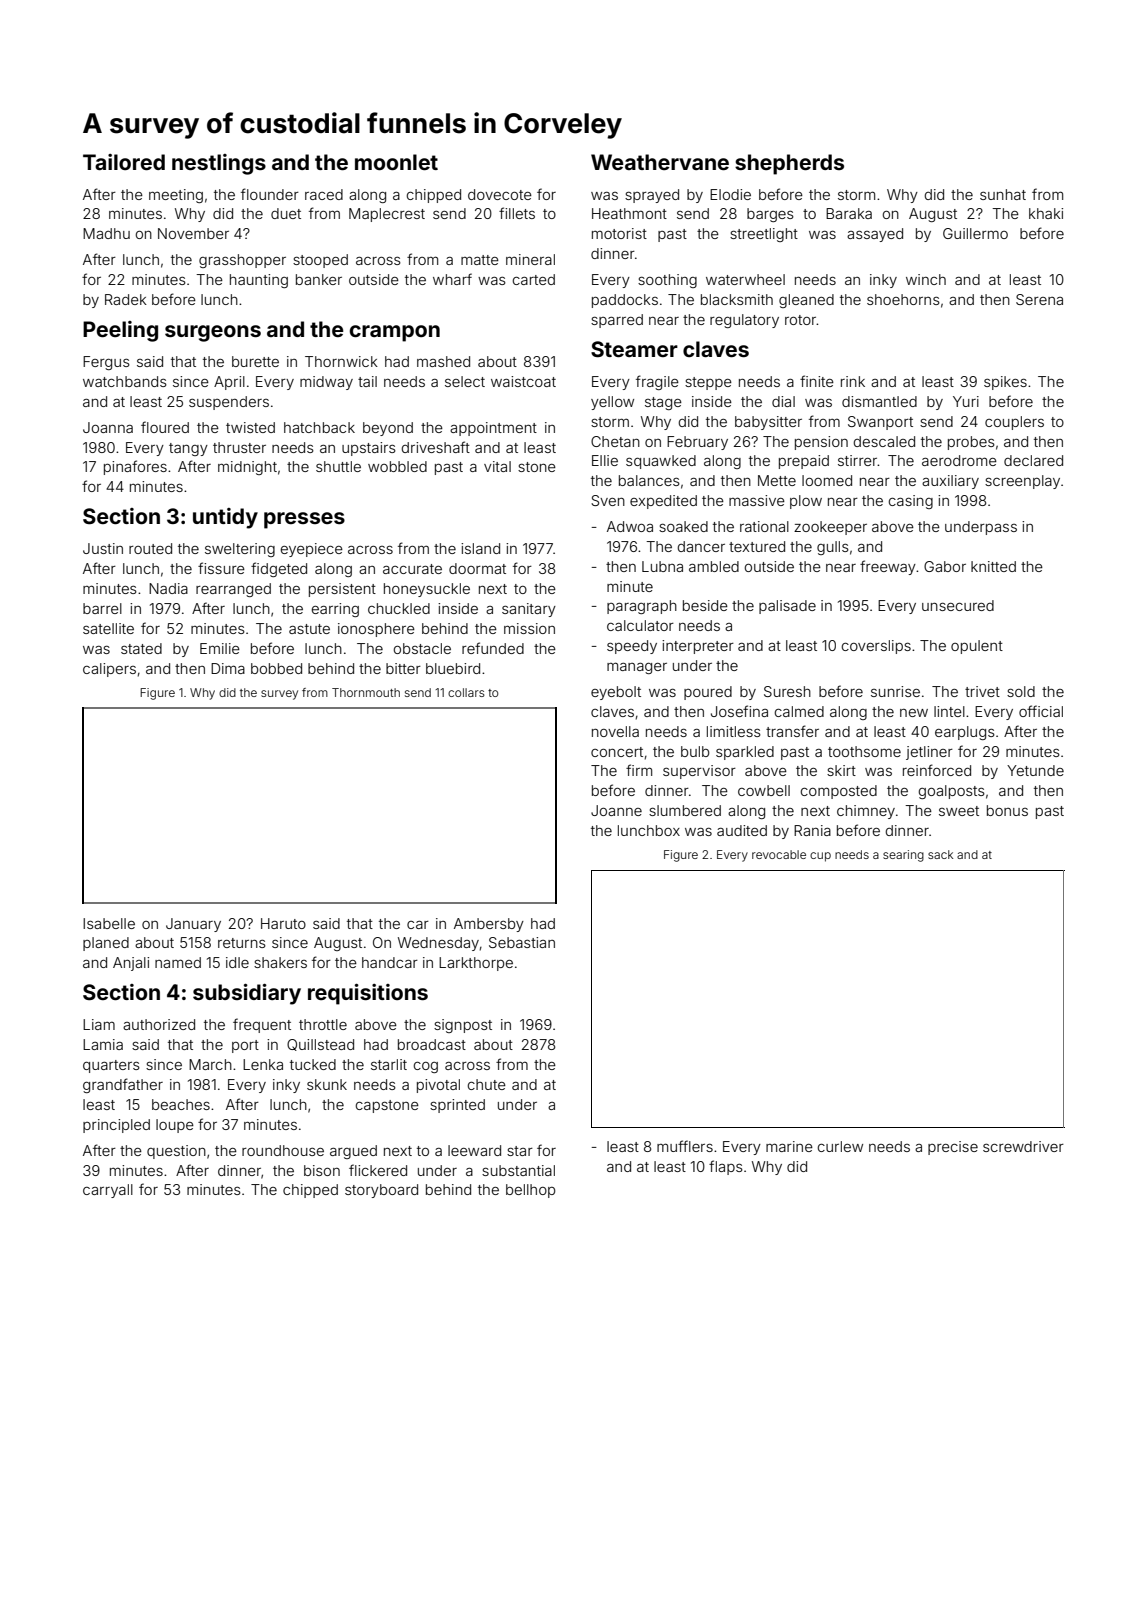  What do you see at coordinates (522, 942) in the screenshot?
I see `Sebastian` at bounding box center [522, 942].
